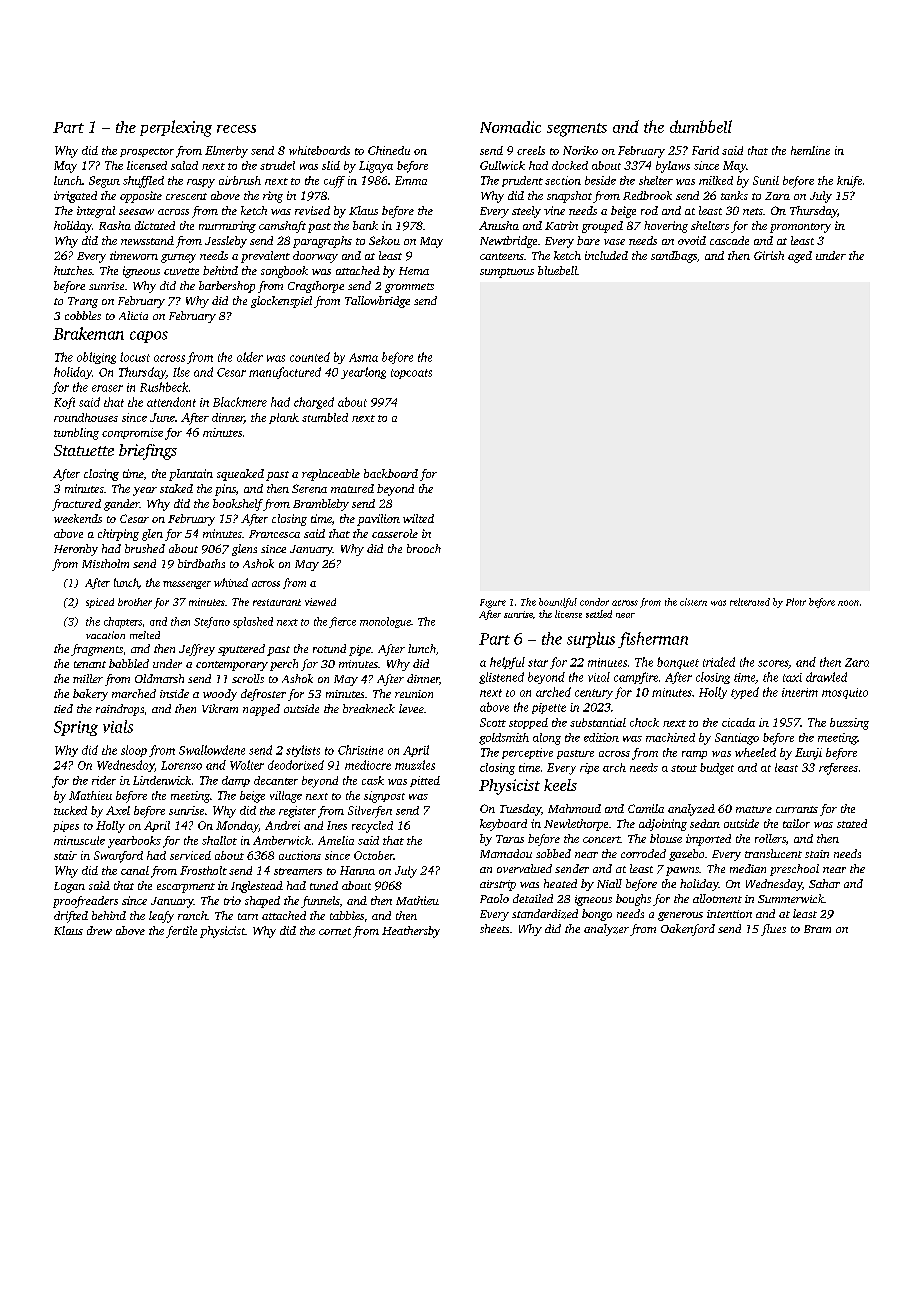  What do you see at coordinates (96, 358) in the screenshot?
I see `obliging` at bounding box center [96, 358].
